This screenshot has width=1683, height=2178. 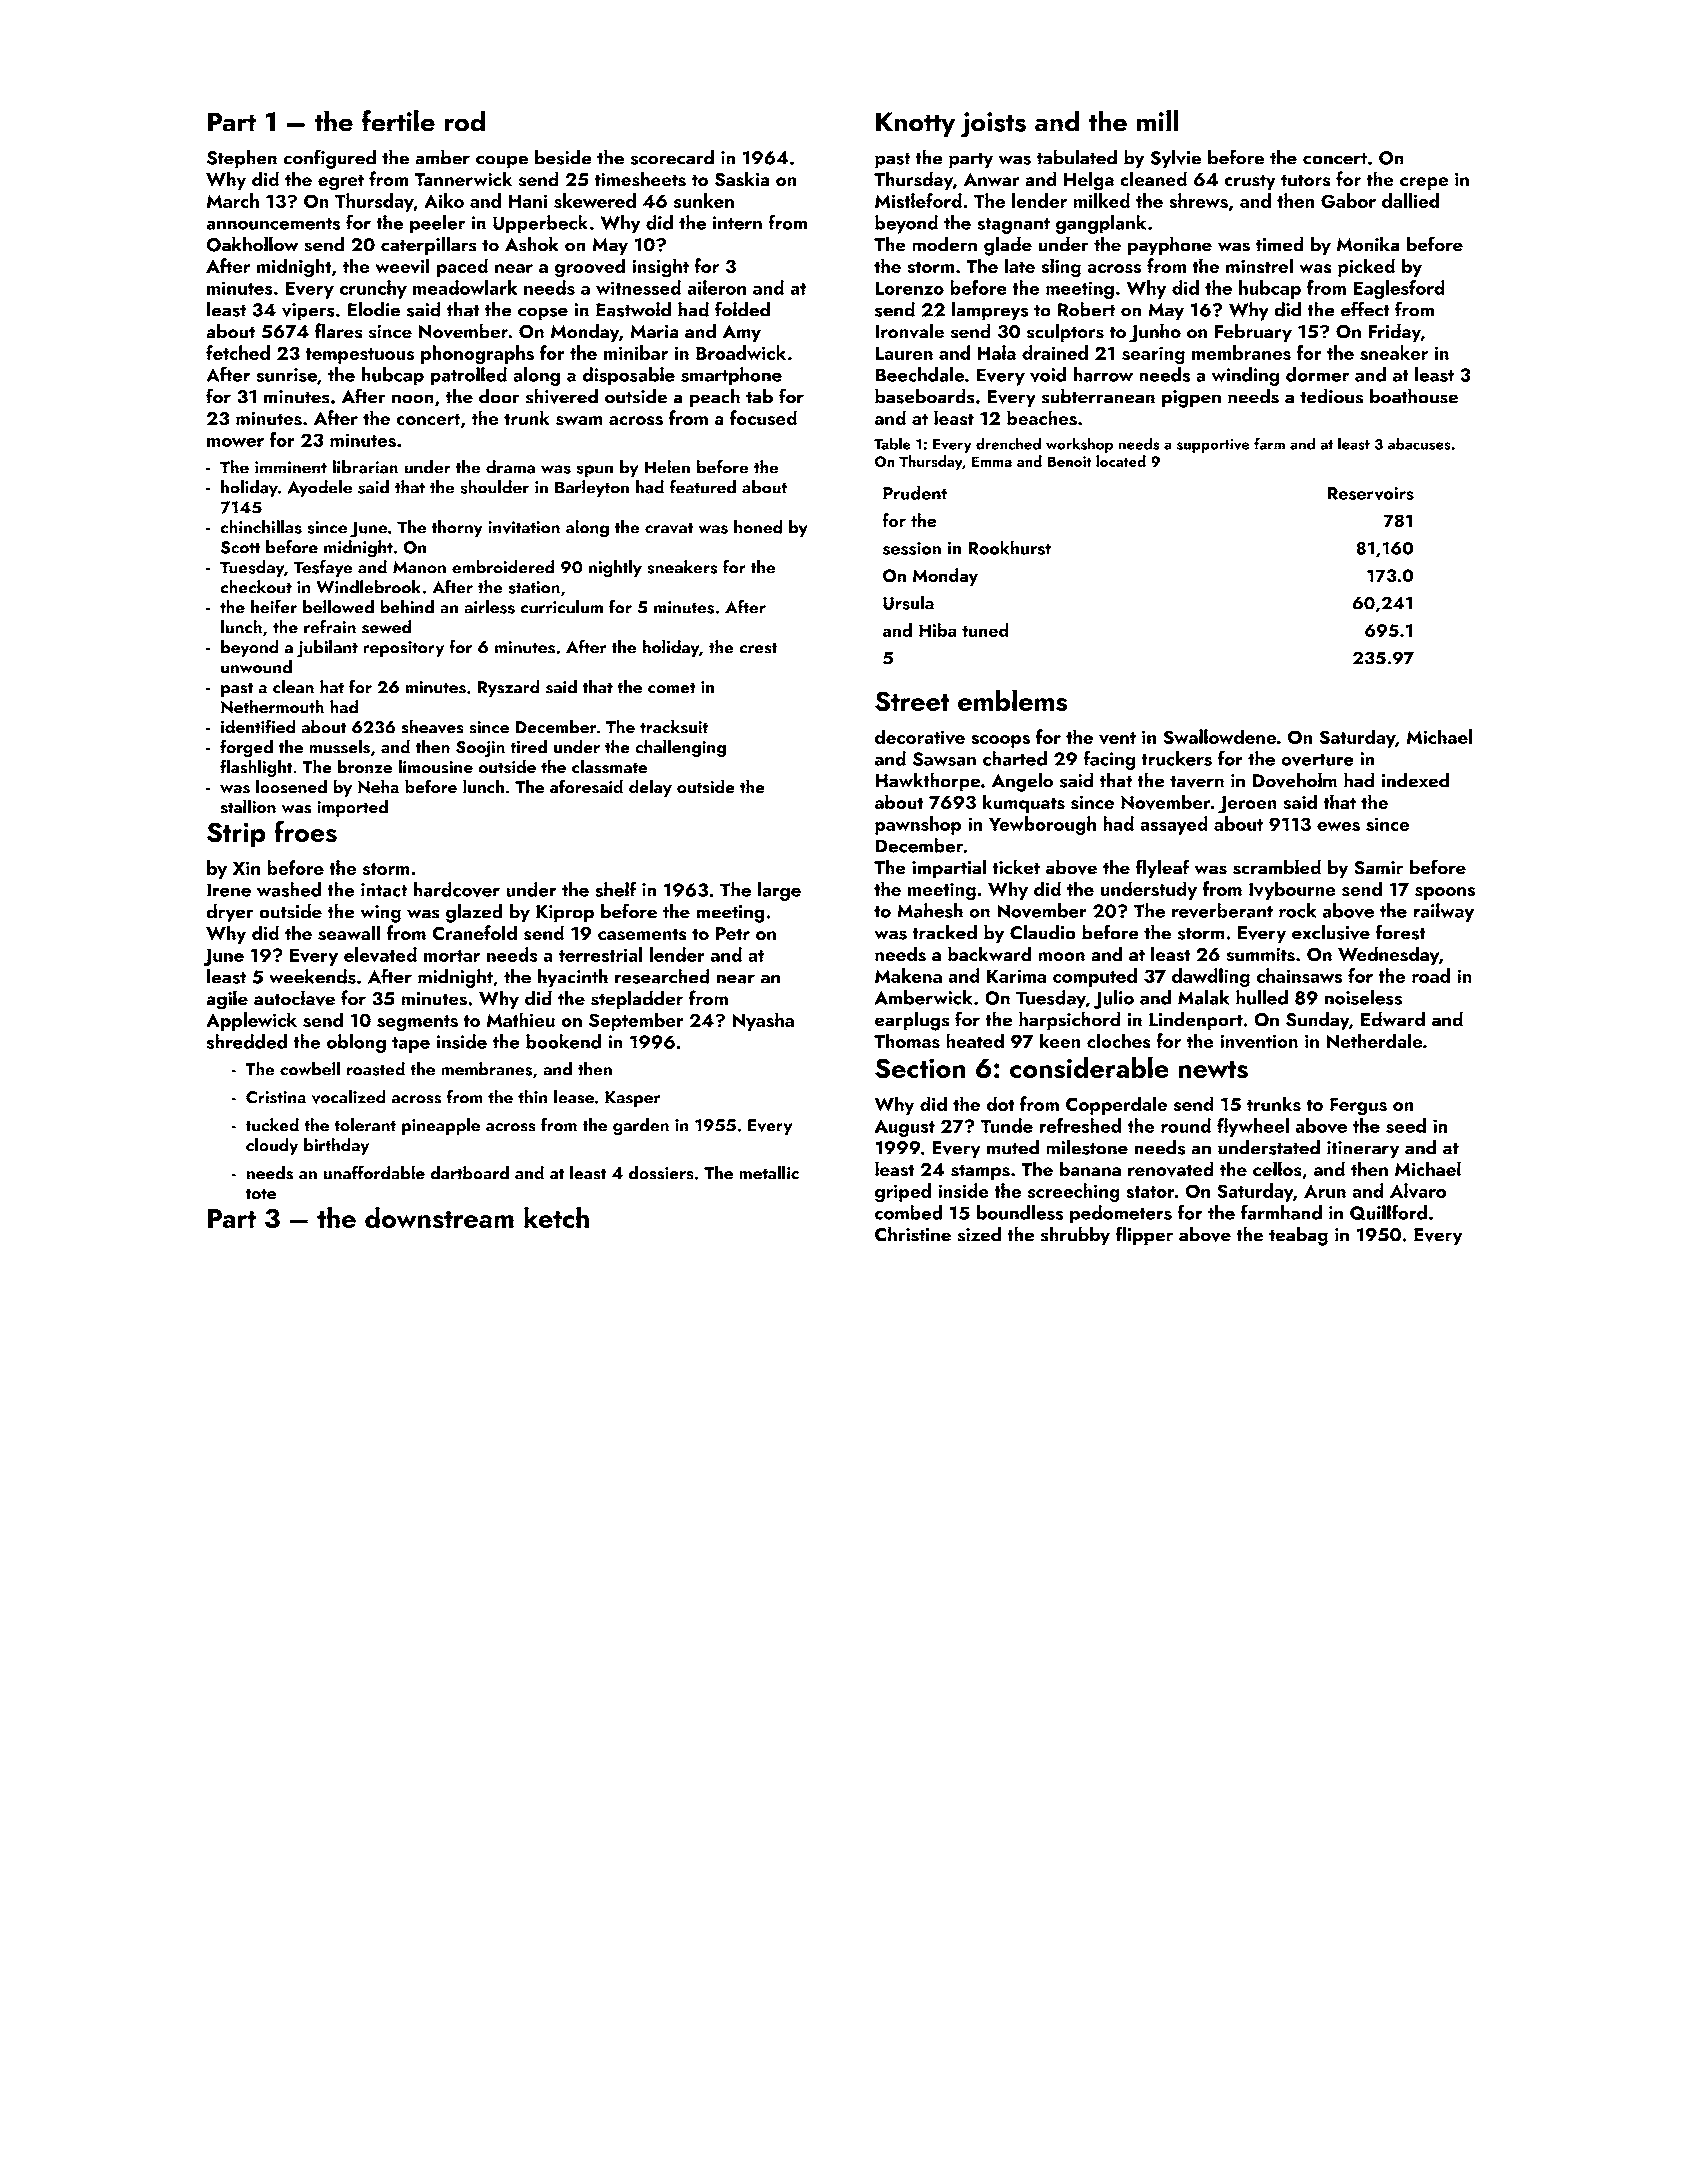 I want to click on ketch, so click(x=556, y=1217).
